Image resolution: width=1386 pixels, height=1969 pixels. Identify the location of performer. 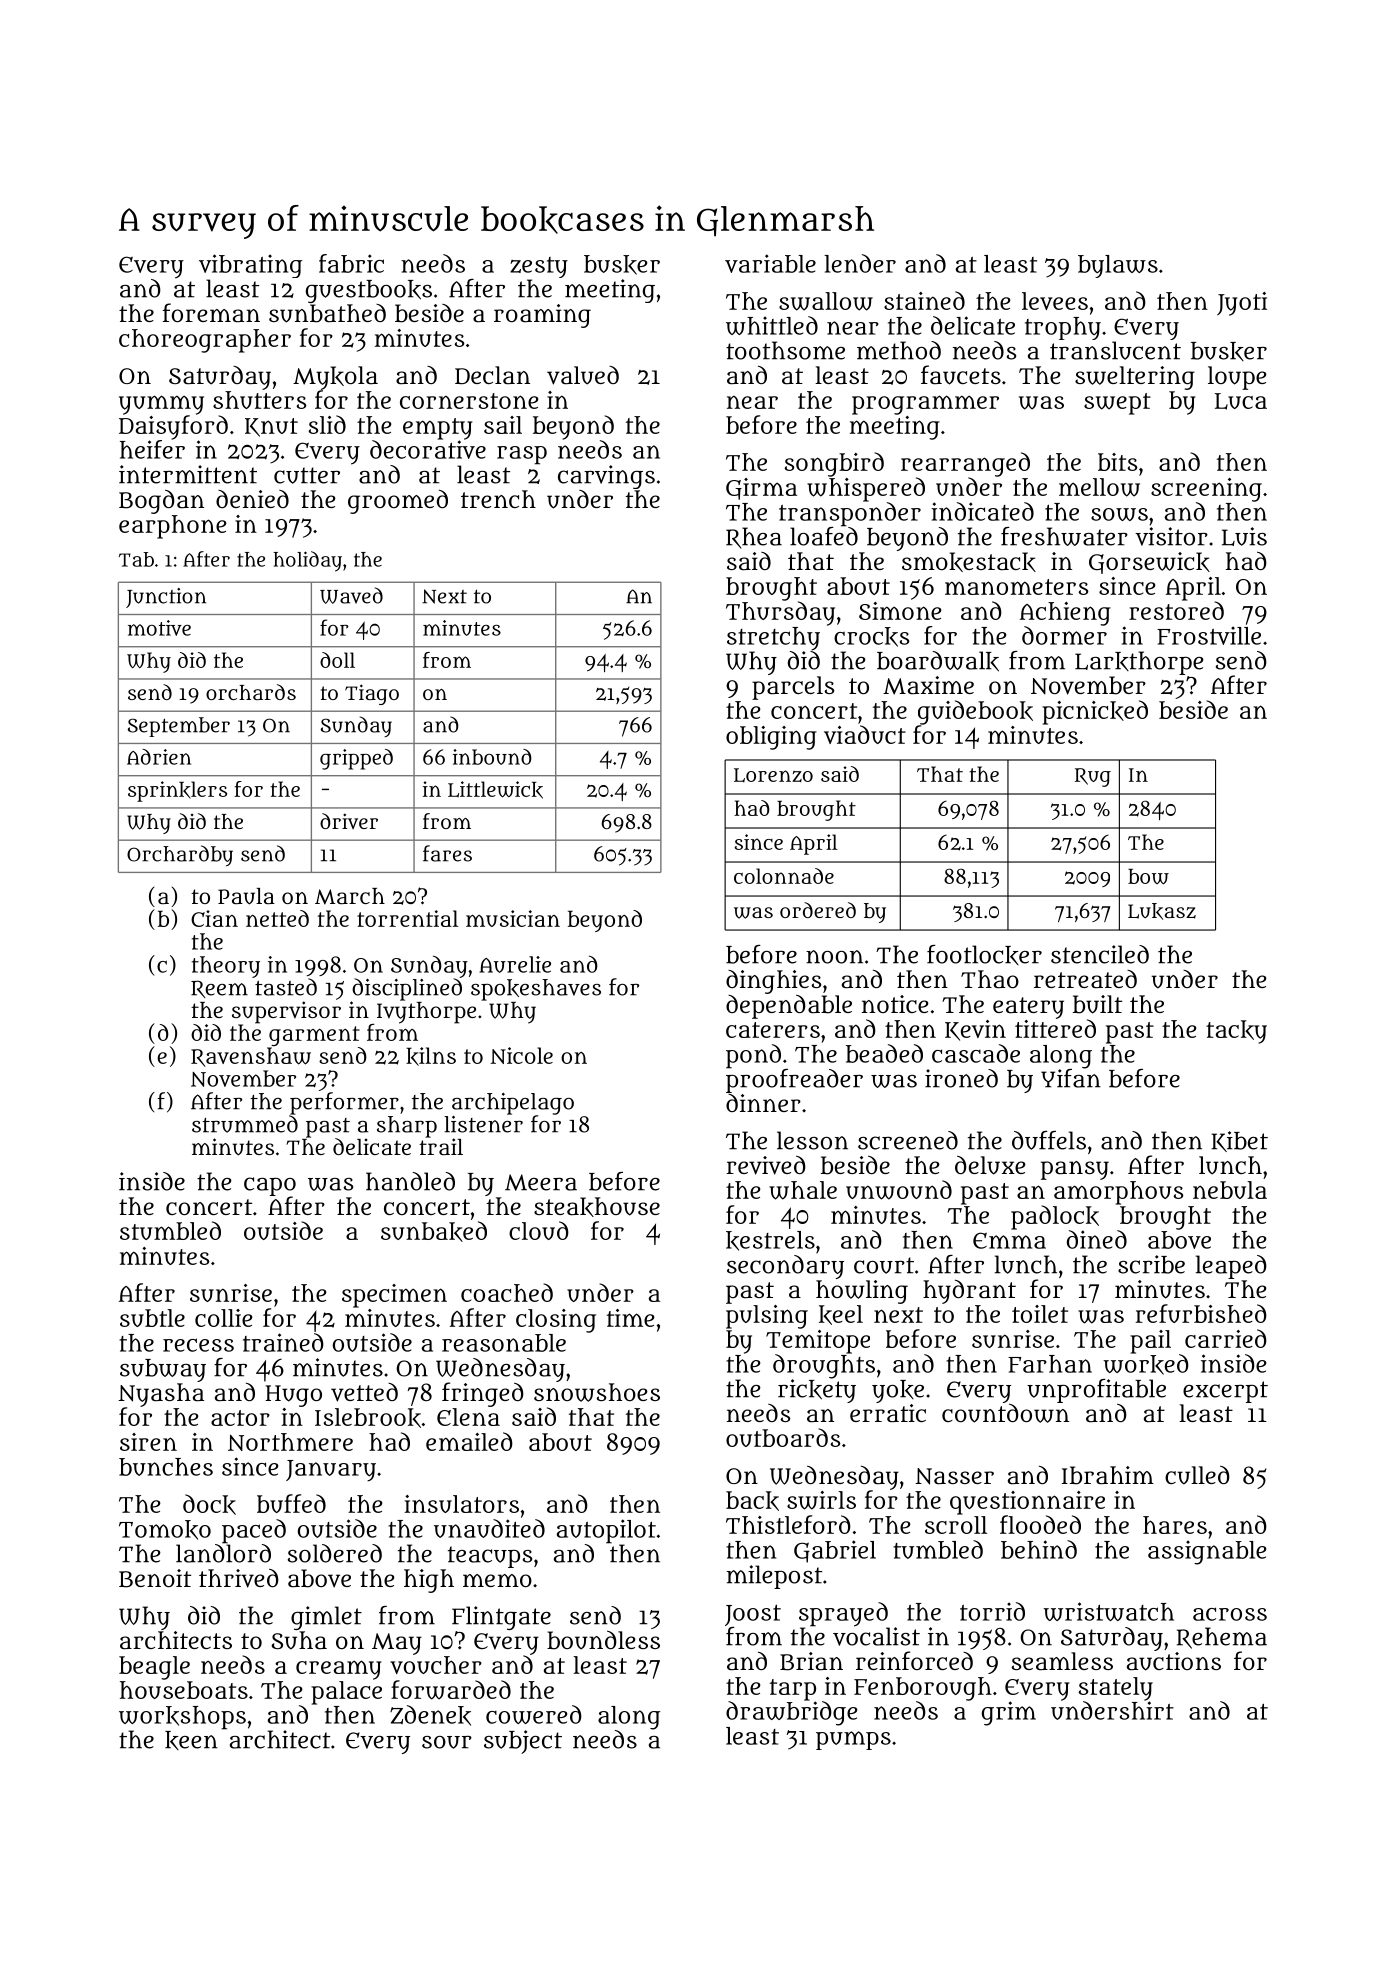
(344, 1103).
